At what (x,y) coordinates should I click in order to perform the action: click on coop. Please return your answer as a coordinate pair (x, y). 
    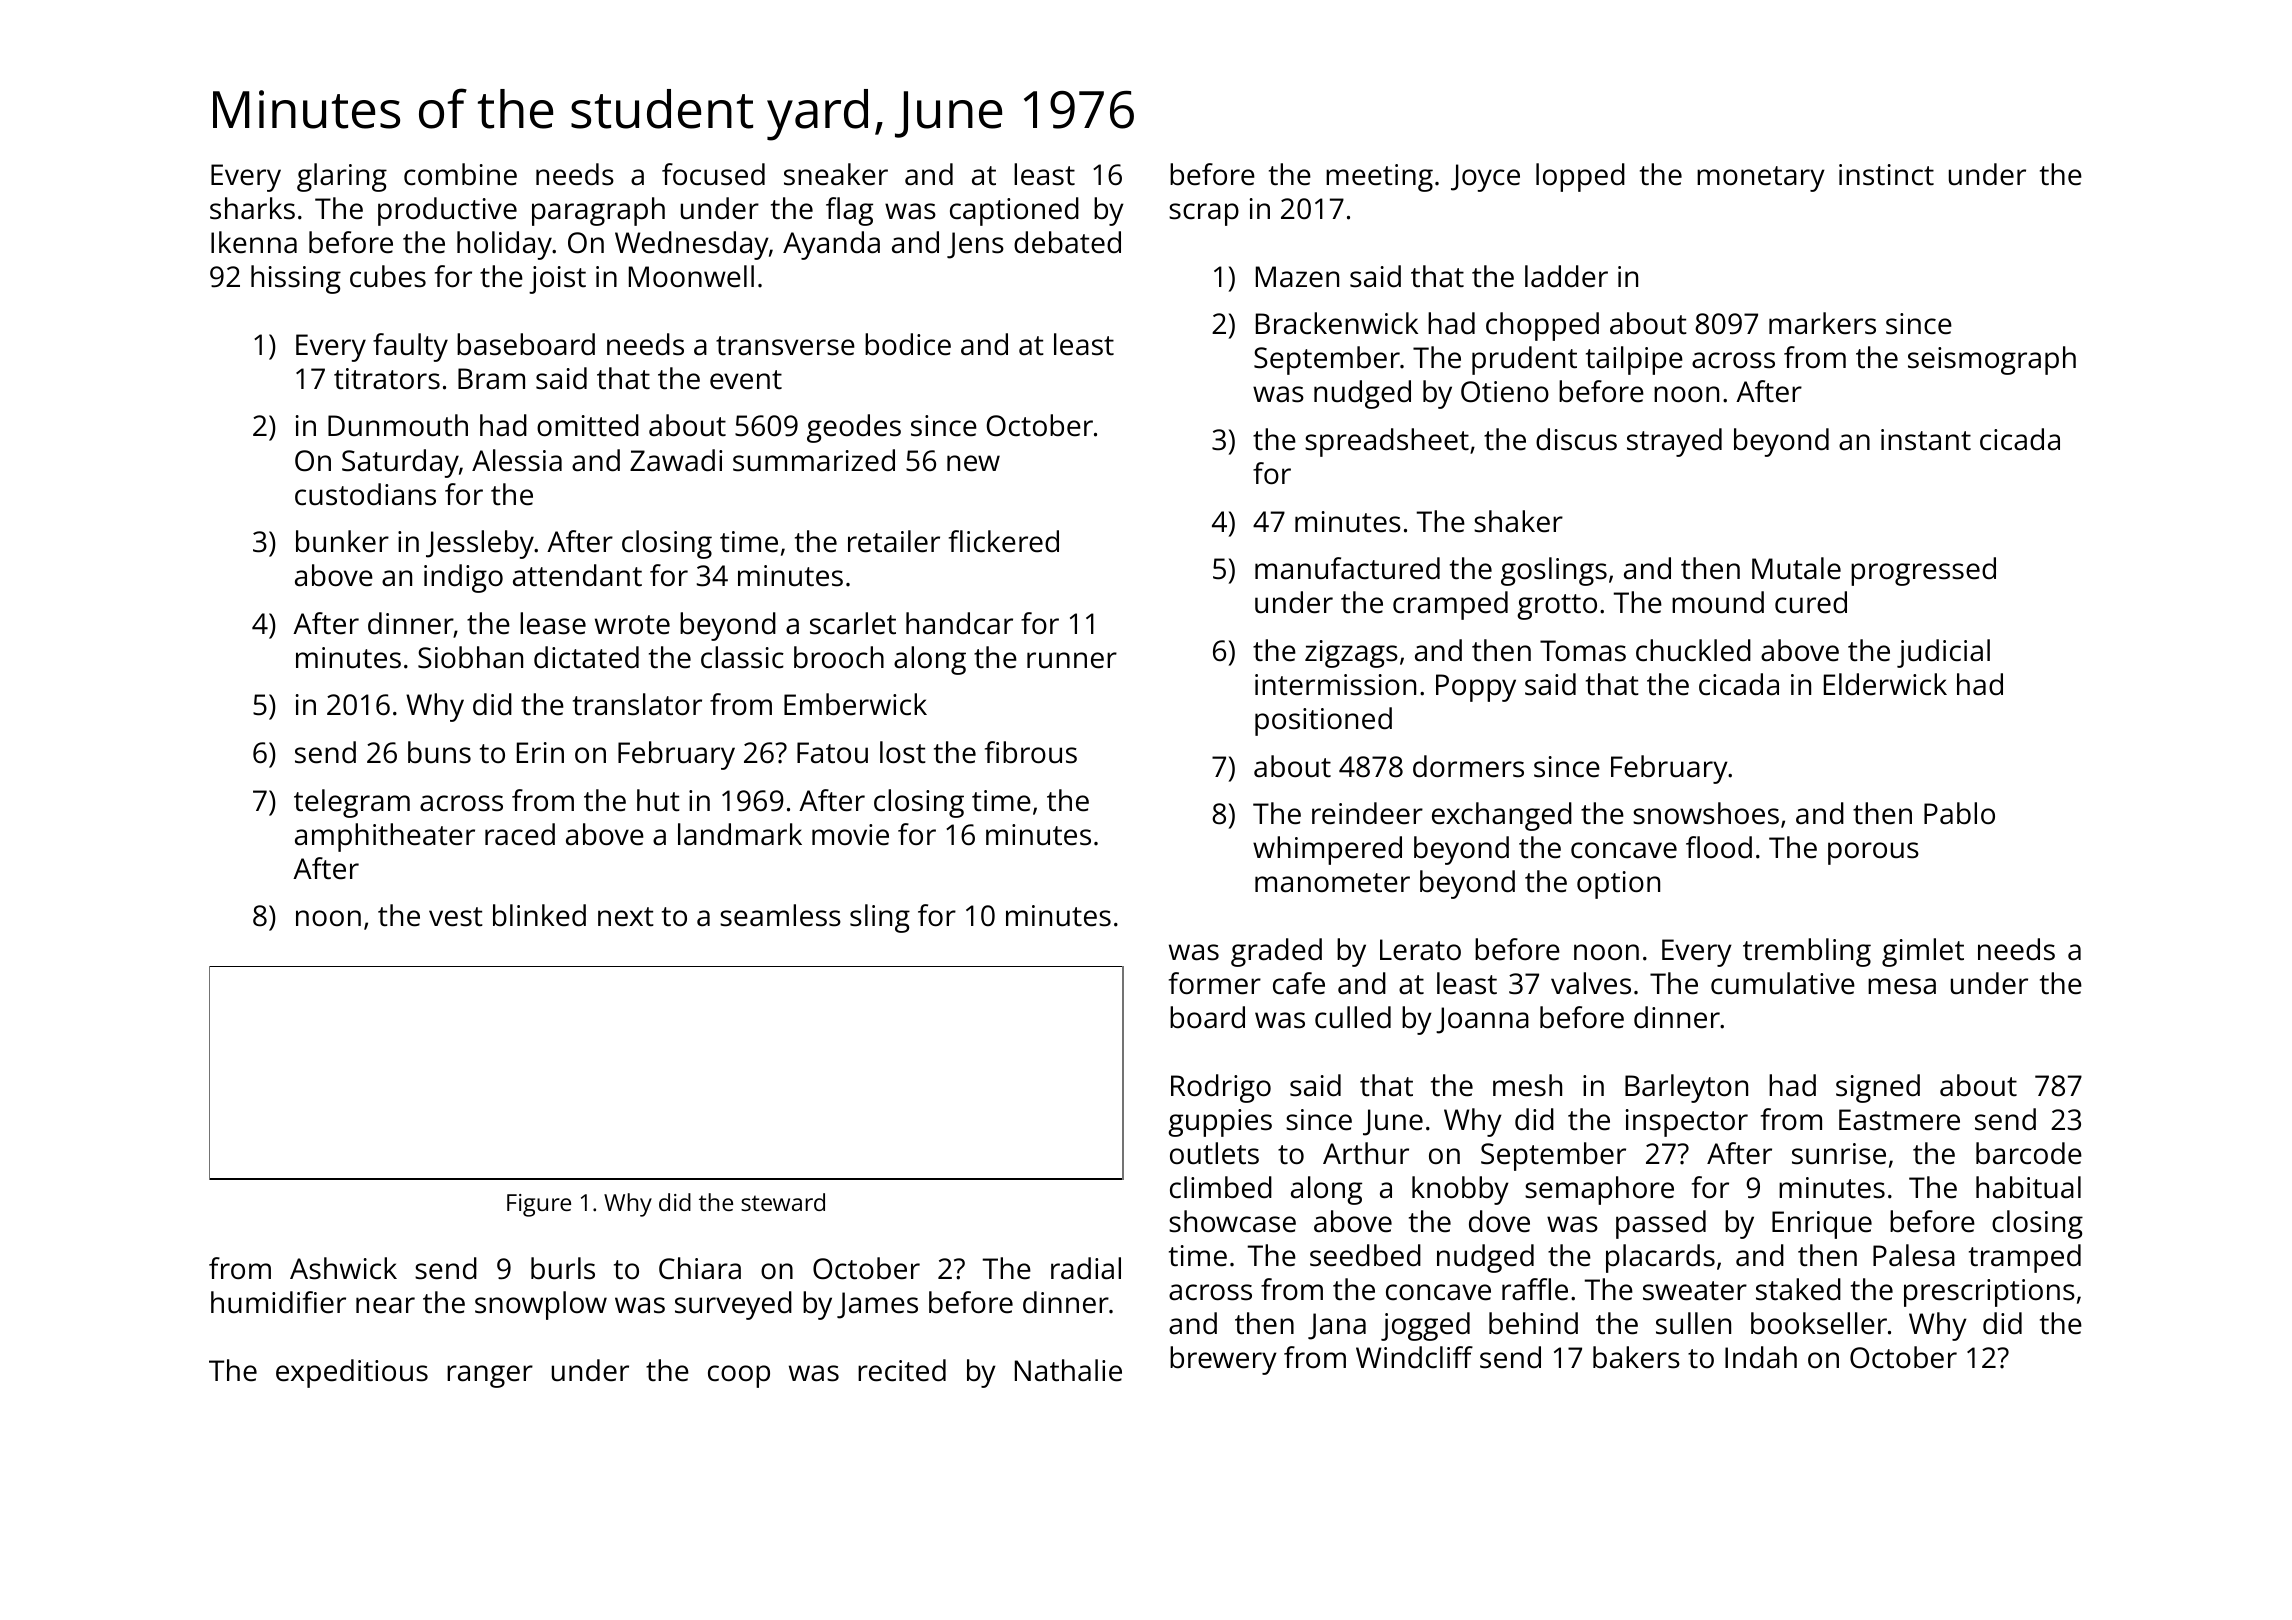
    Looking at the image, I should click on (739, 1376).
